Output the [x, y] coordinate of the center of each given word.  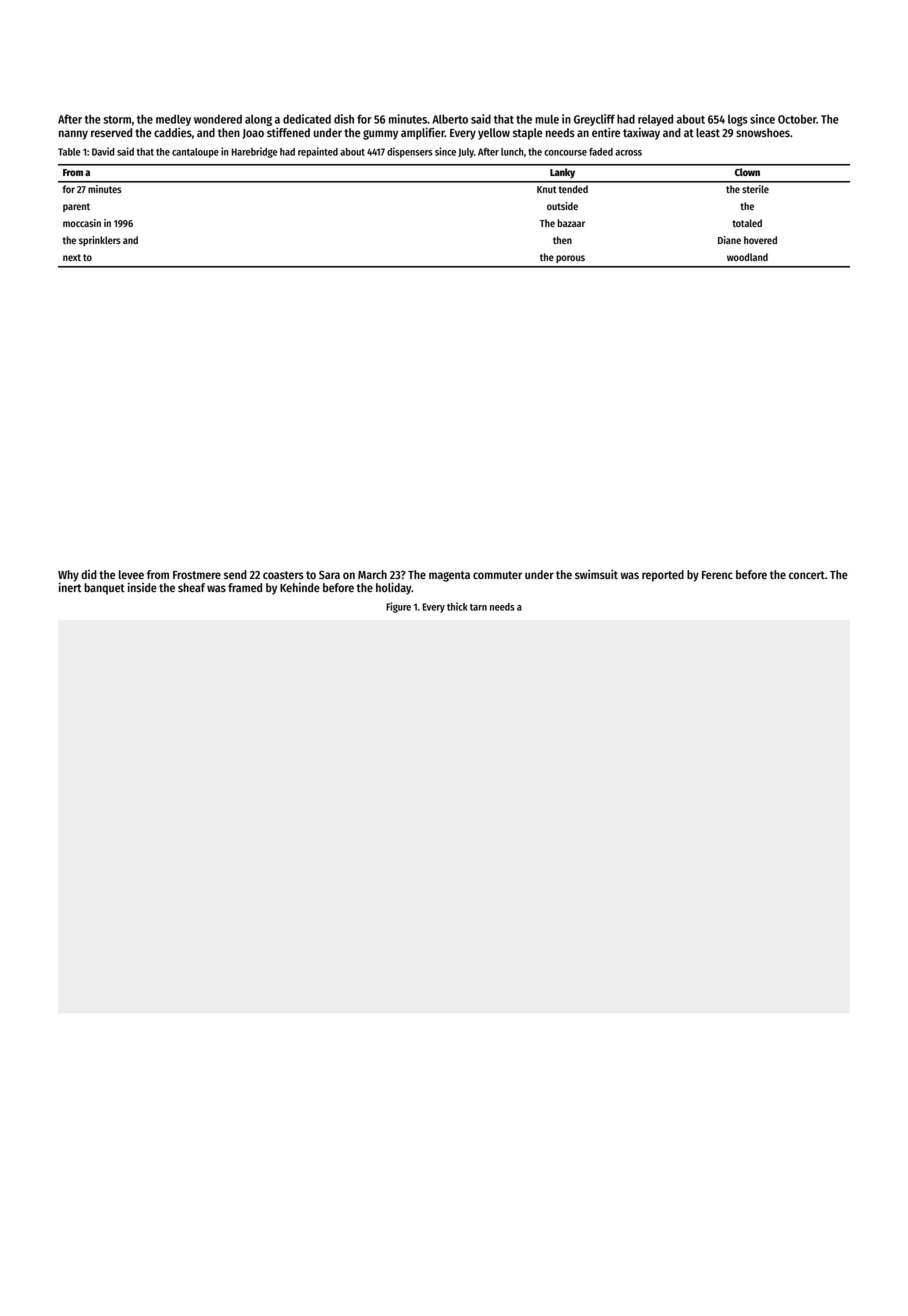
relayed [655, 120]
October [797, 119]
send [235, 574]
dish [344, 119]
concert [807, 575]
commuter [497, 575]
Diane [729, 240]
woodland [747, 257]
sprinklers [100, 241]
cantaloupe [195, 153]
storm [117, 120]
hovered [760, 240]
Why [68, 576]
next [72, 257]
